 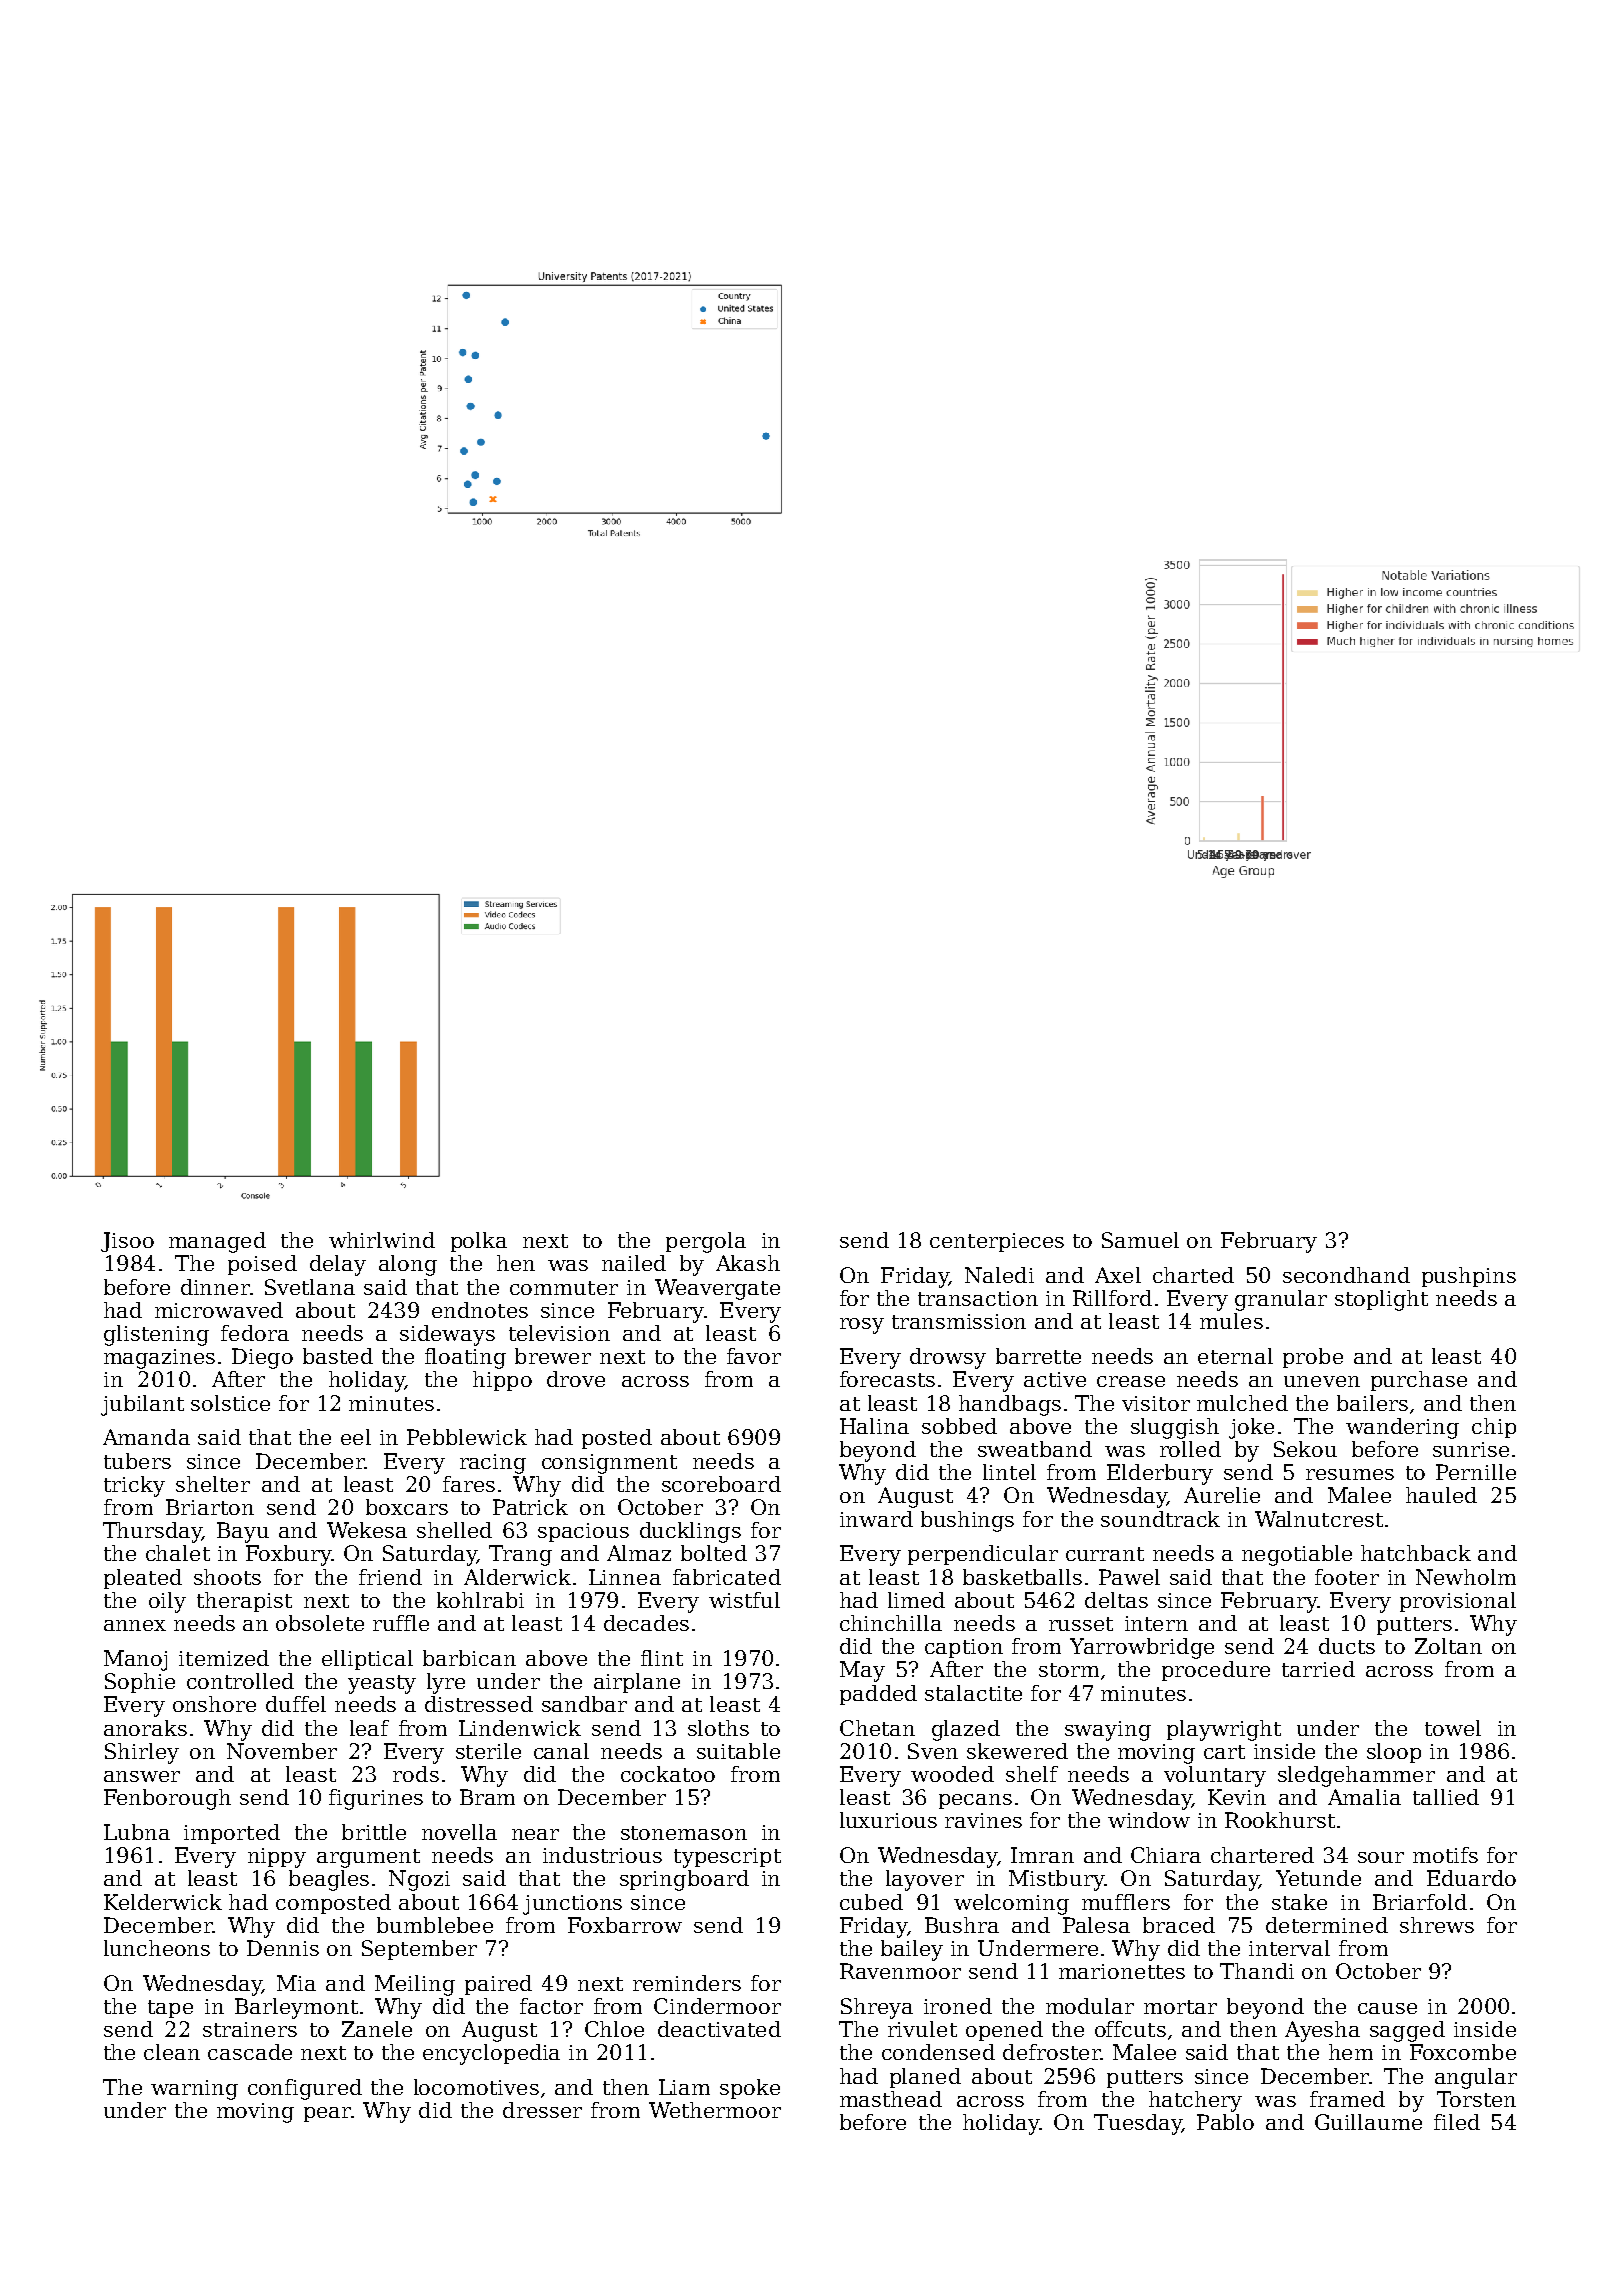 I want to click on transmission, so click(x=959, y=1321).
